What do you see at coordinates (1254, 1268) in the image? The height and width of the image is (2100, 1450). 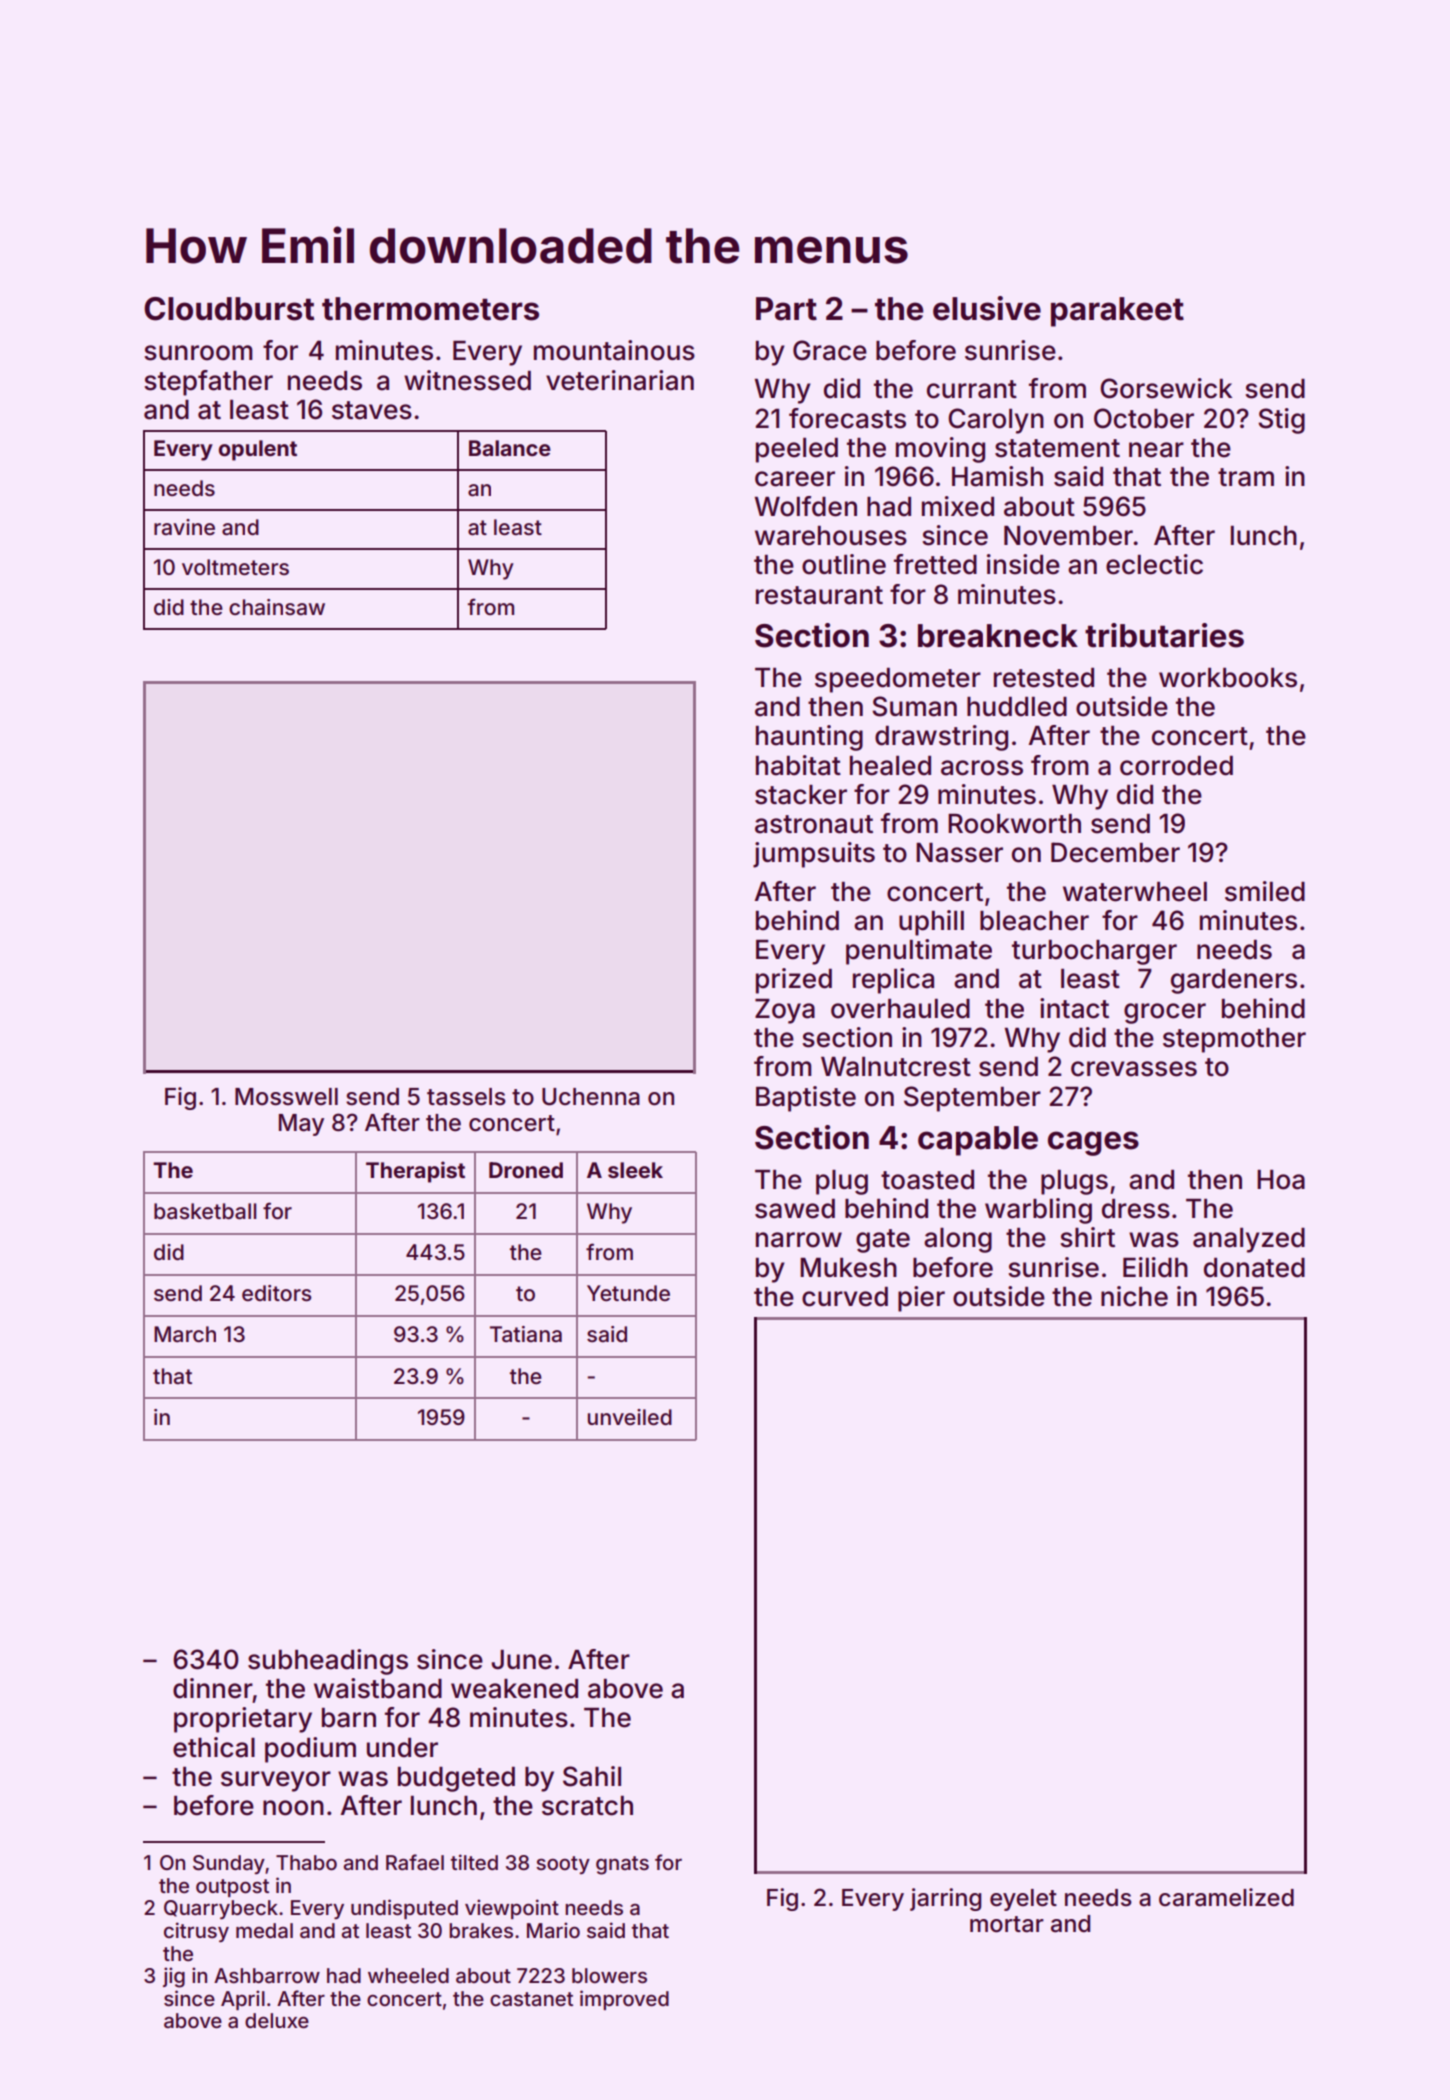 I see `donated` at bounding box center [1254, 1268].
